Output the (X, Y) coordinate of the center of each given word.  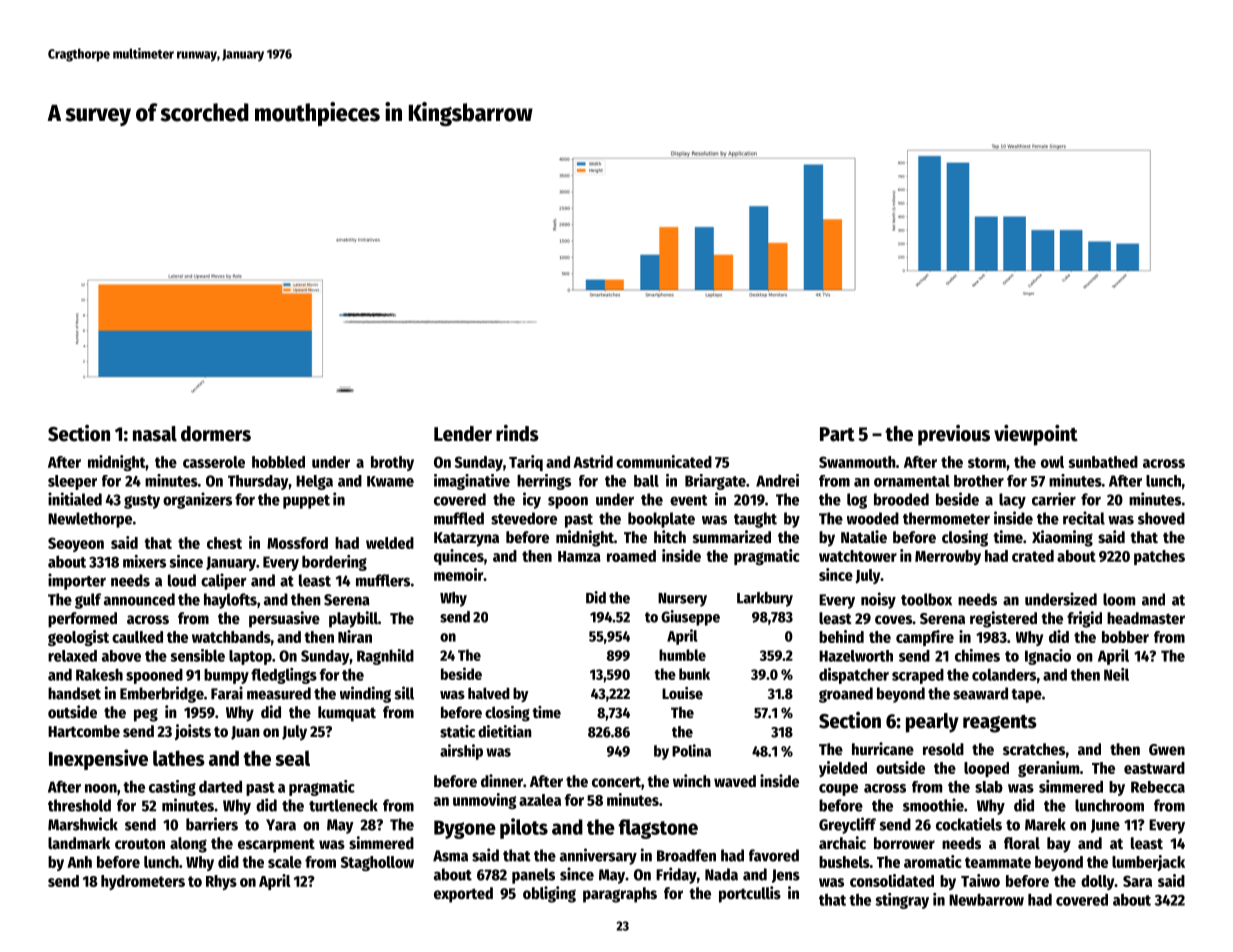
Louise (682, 693)
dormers (216, 434)
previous (954, 435)
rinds (517, 433)
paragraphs (620, 895)
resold (943, 749)
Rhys (221, 882)
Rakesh (99, 674)
